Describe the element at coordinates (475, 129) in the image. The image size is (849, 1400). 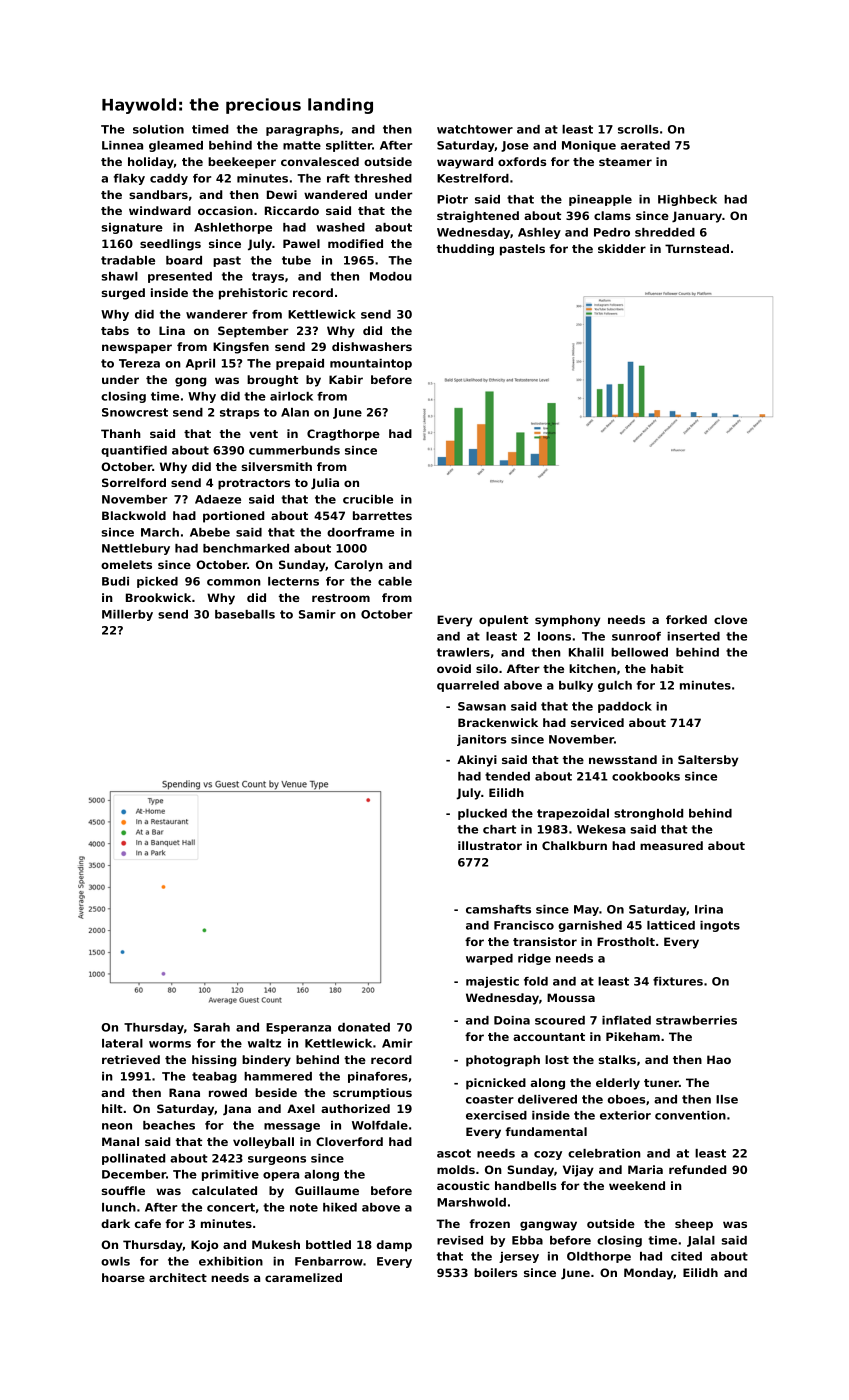
I see `watchtower` at that location.
